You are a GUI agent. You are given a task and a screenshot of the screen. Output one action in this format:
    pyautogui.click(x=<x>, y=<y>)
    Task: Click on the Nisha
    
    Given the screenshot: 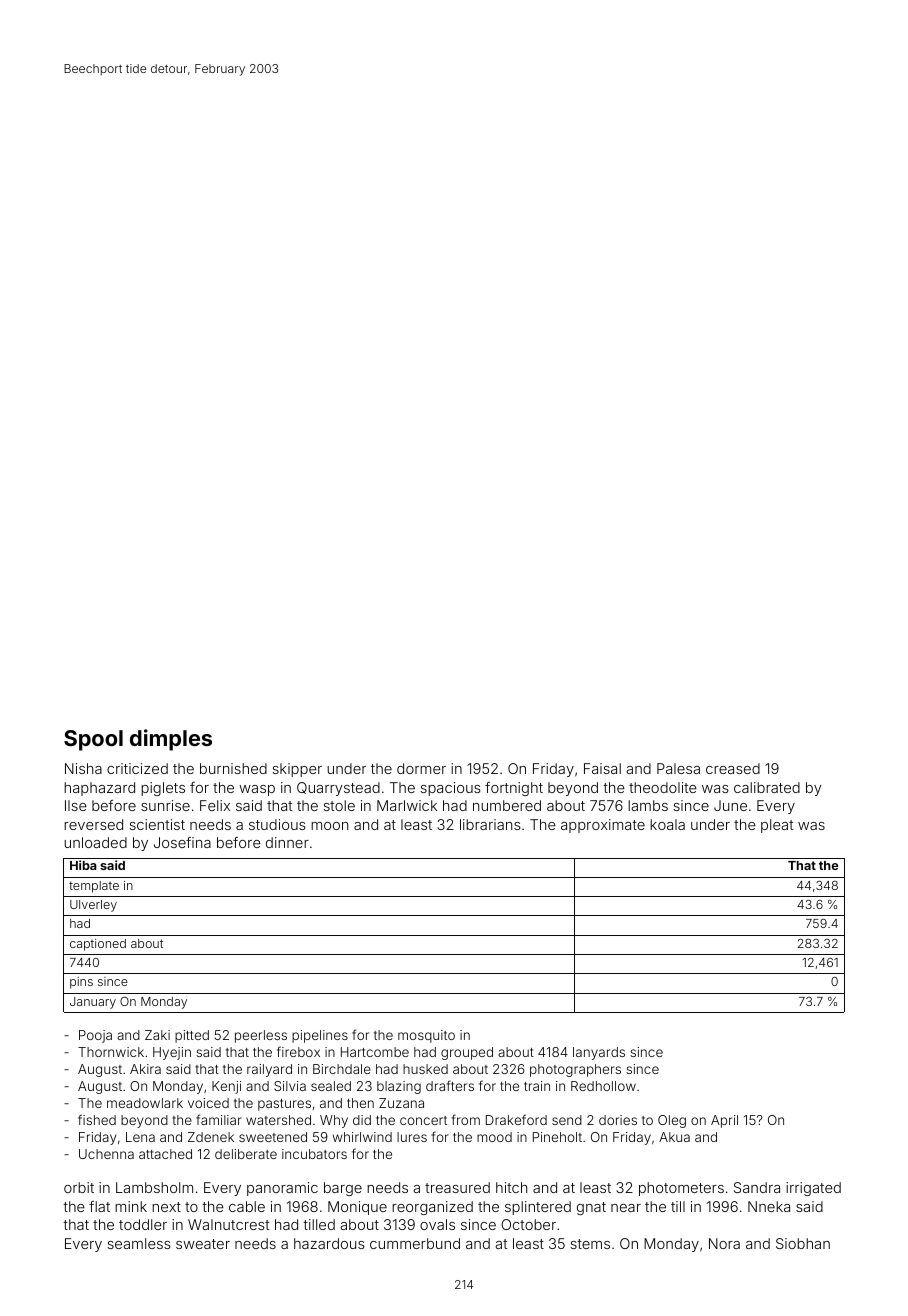 What is the action you would take?
    pyautogui.click(x=83, y=768)
